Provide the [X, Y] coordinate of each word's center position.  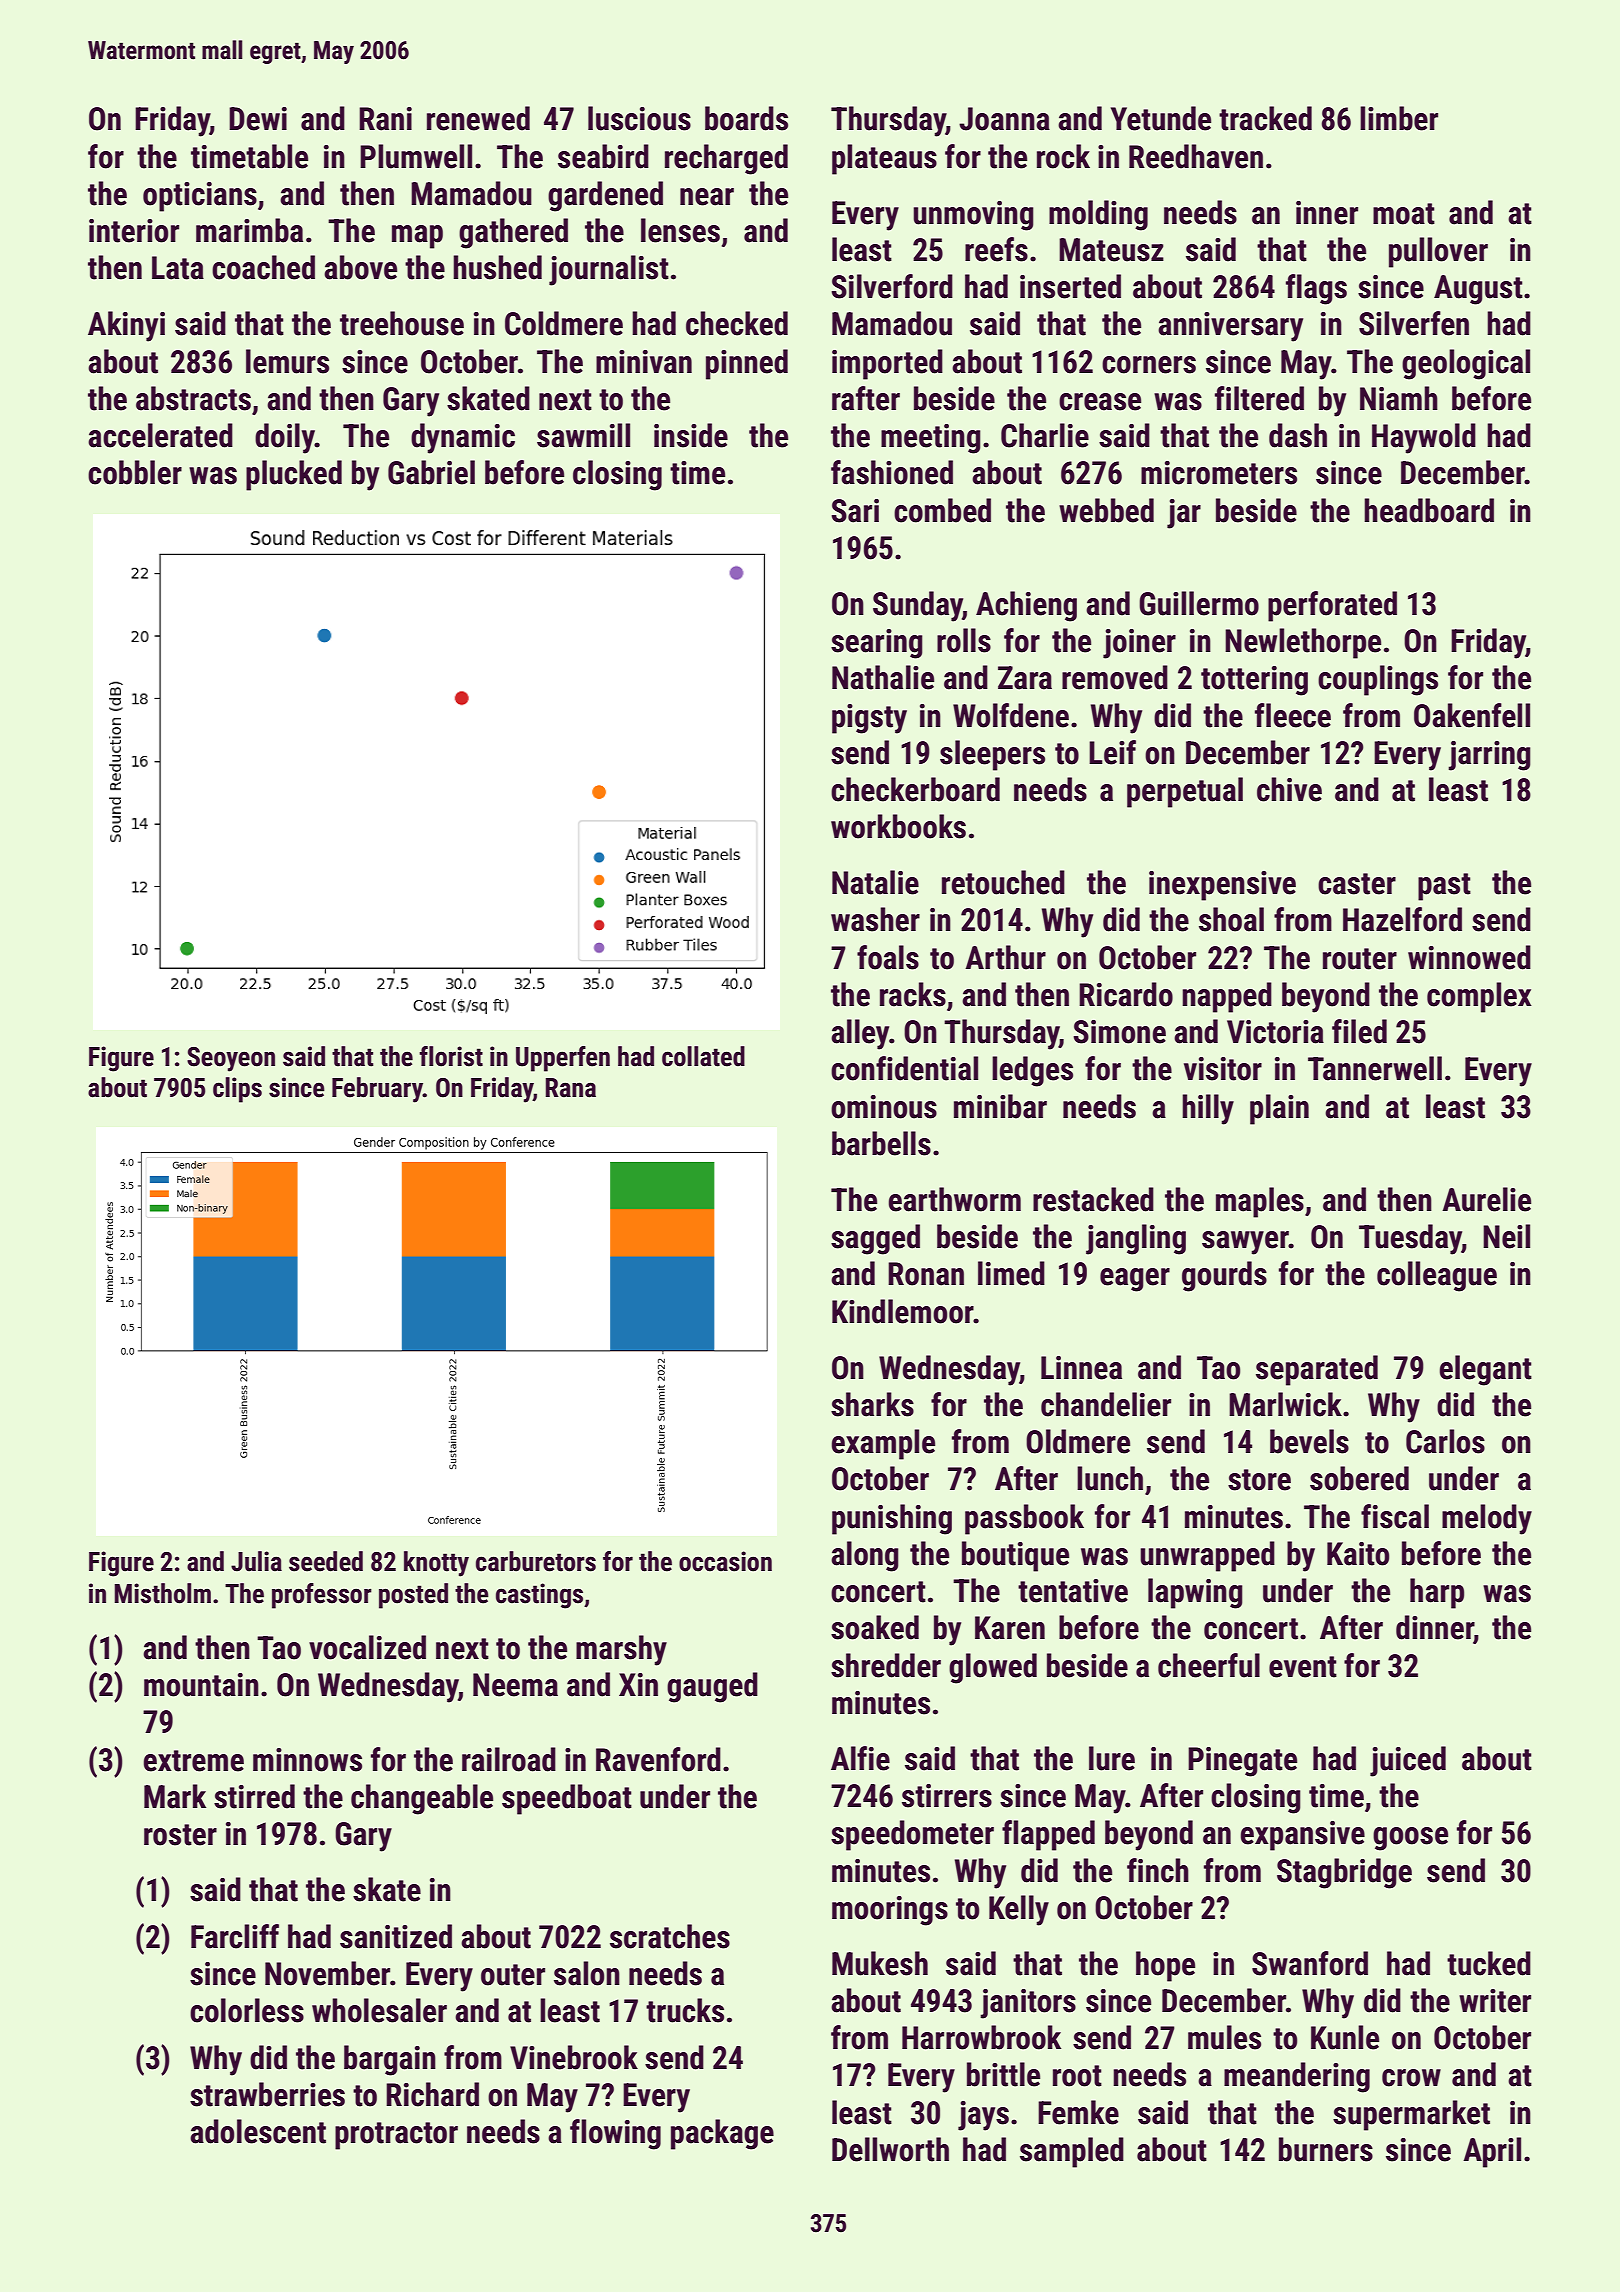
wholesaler [379, 2010]
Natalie [875, 882]
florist [451, 1056]
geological [1466, 364]
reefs [996, 249]
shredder [886, 1665]
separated [1317, 1370]
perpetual [1185, 792]
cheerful [1209, 1665]
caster [1357, 884]
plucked [294, 475]
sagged [875, 1239]
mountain [201, 1685]
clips [237, 1090]
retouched [1003, 882]
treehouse [402, 323]
